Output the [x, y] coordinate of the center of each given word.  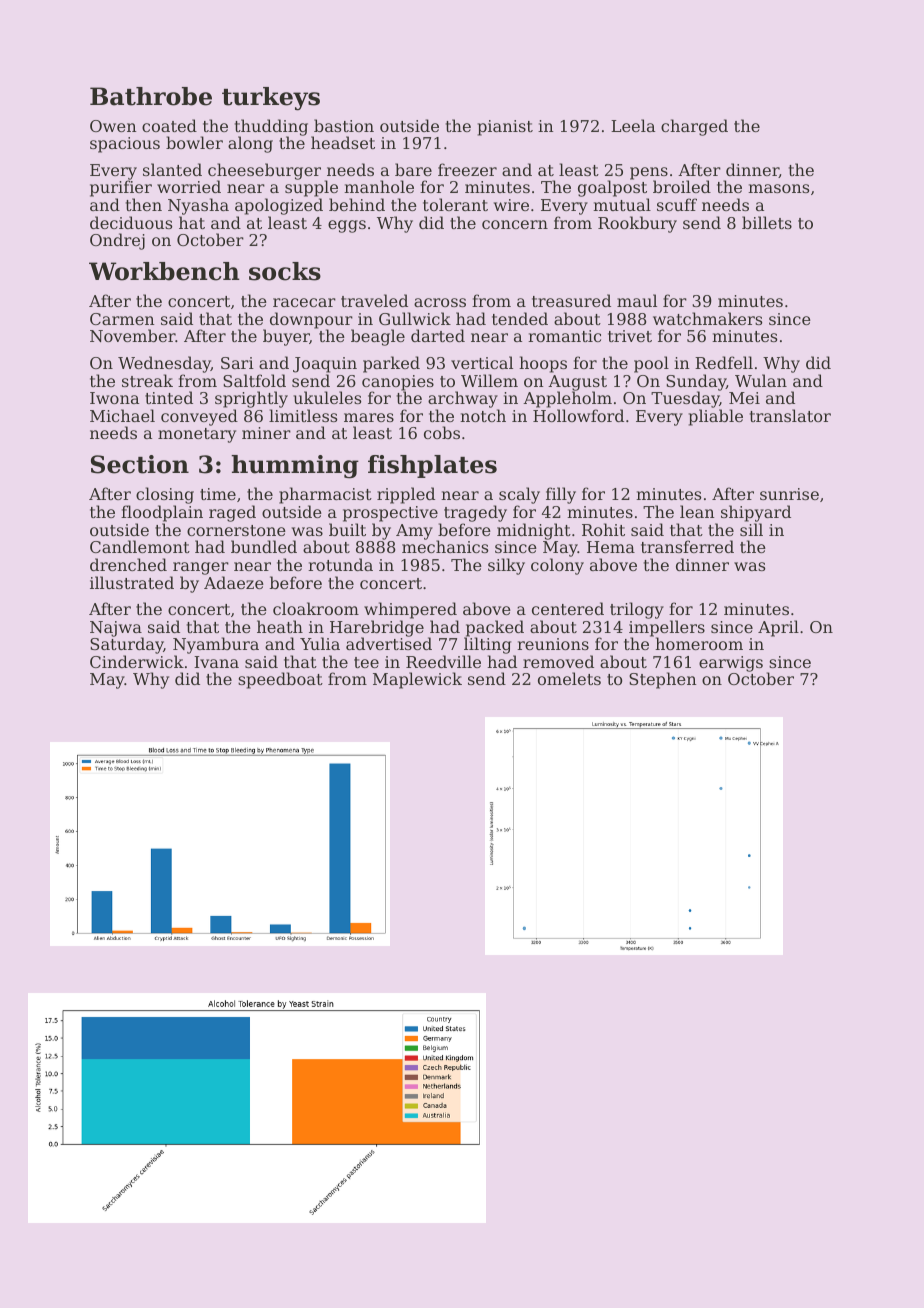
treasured [571, 300]
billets [767, 222]
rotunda [340, 564]
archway [463, 399]
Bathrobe [151, 96]
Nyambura [216, 645]
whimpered [410, 610]
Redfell [724, 362]
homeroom [699, 643]
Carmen [122, 319]
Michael [122, 415]
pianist [505, 128]
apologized [279, 206]
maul [637, 300]
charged [694, 127]
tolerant [455, 204]
